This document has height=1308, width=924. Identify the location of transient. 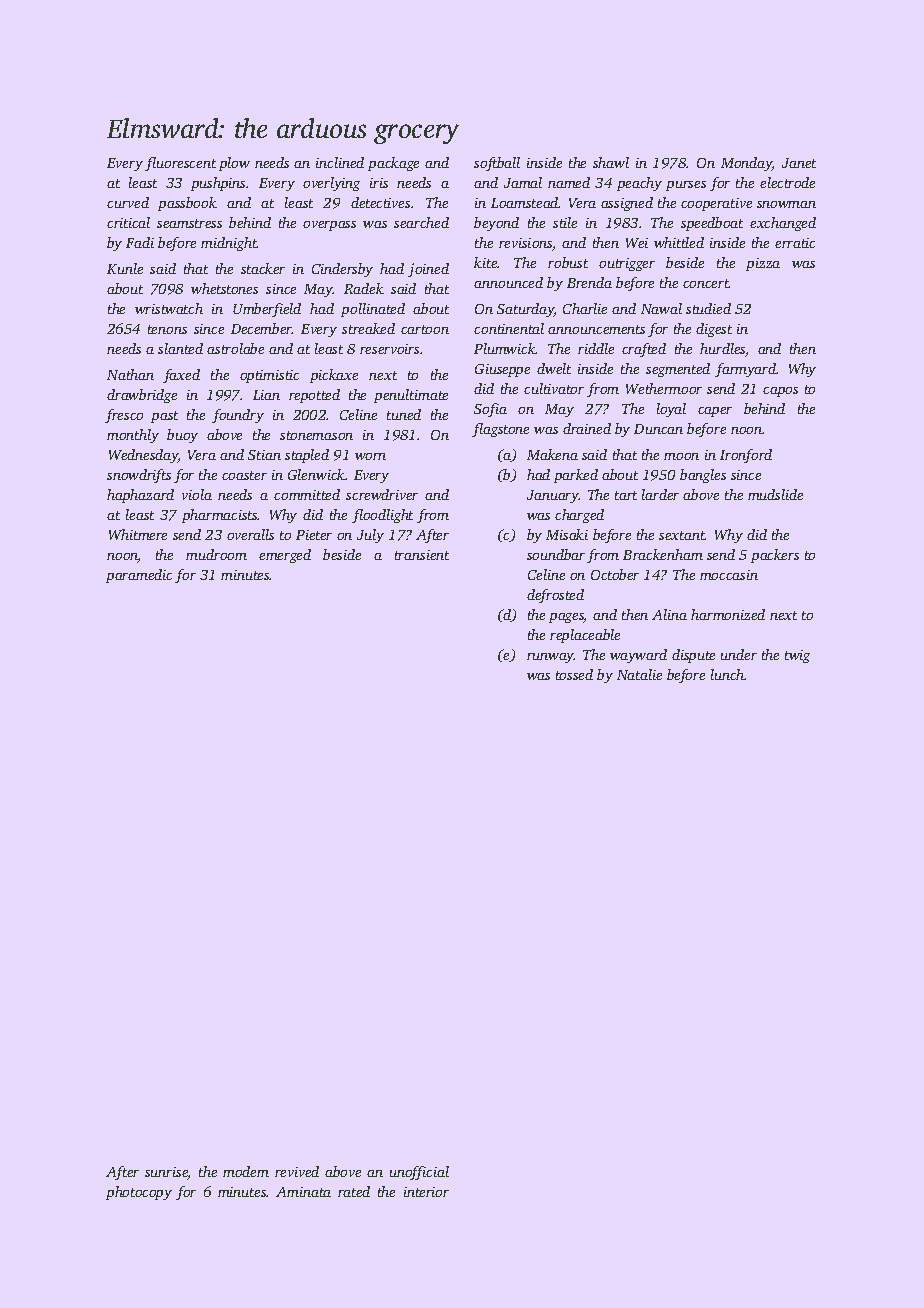
(422, 555).
